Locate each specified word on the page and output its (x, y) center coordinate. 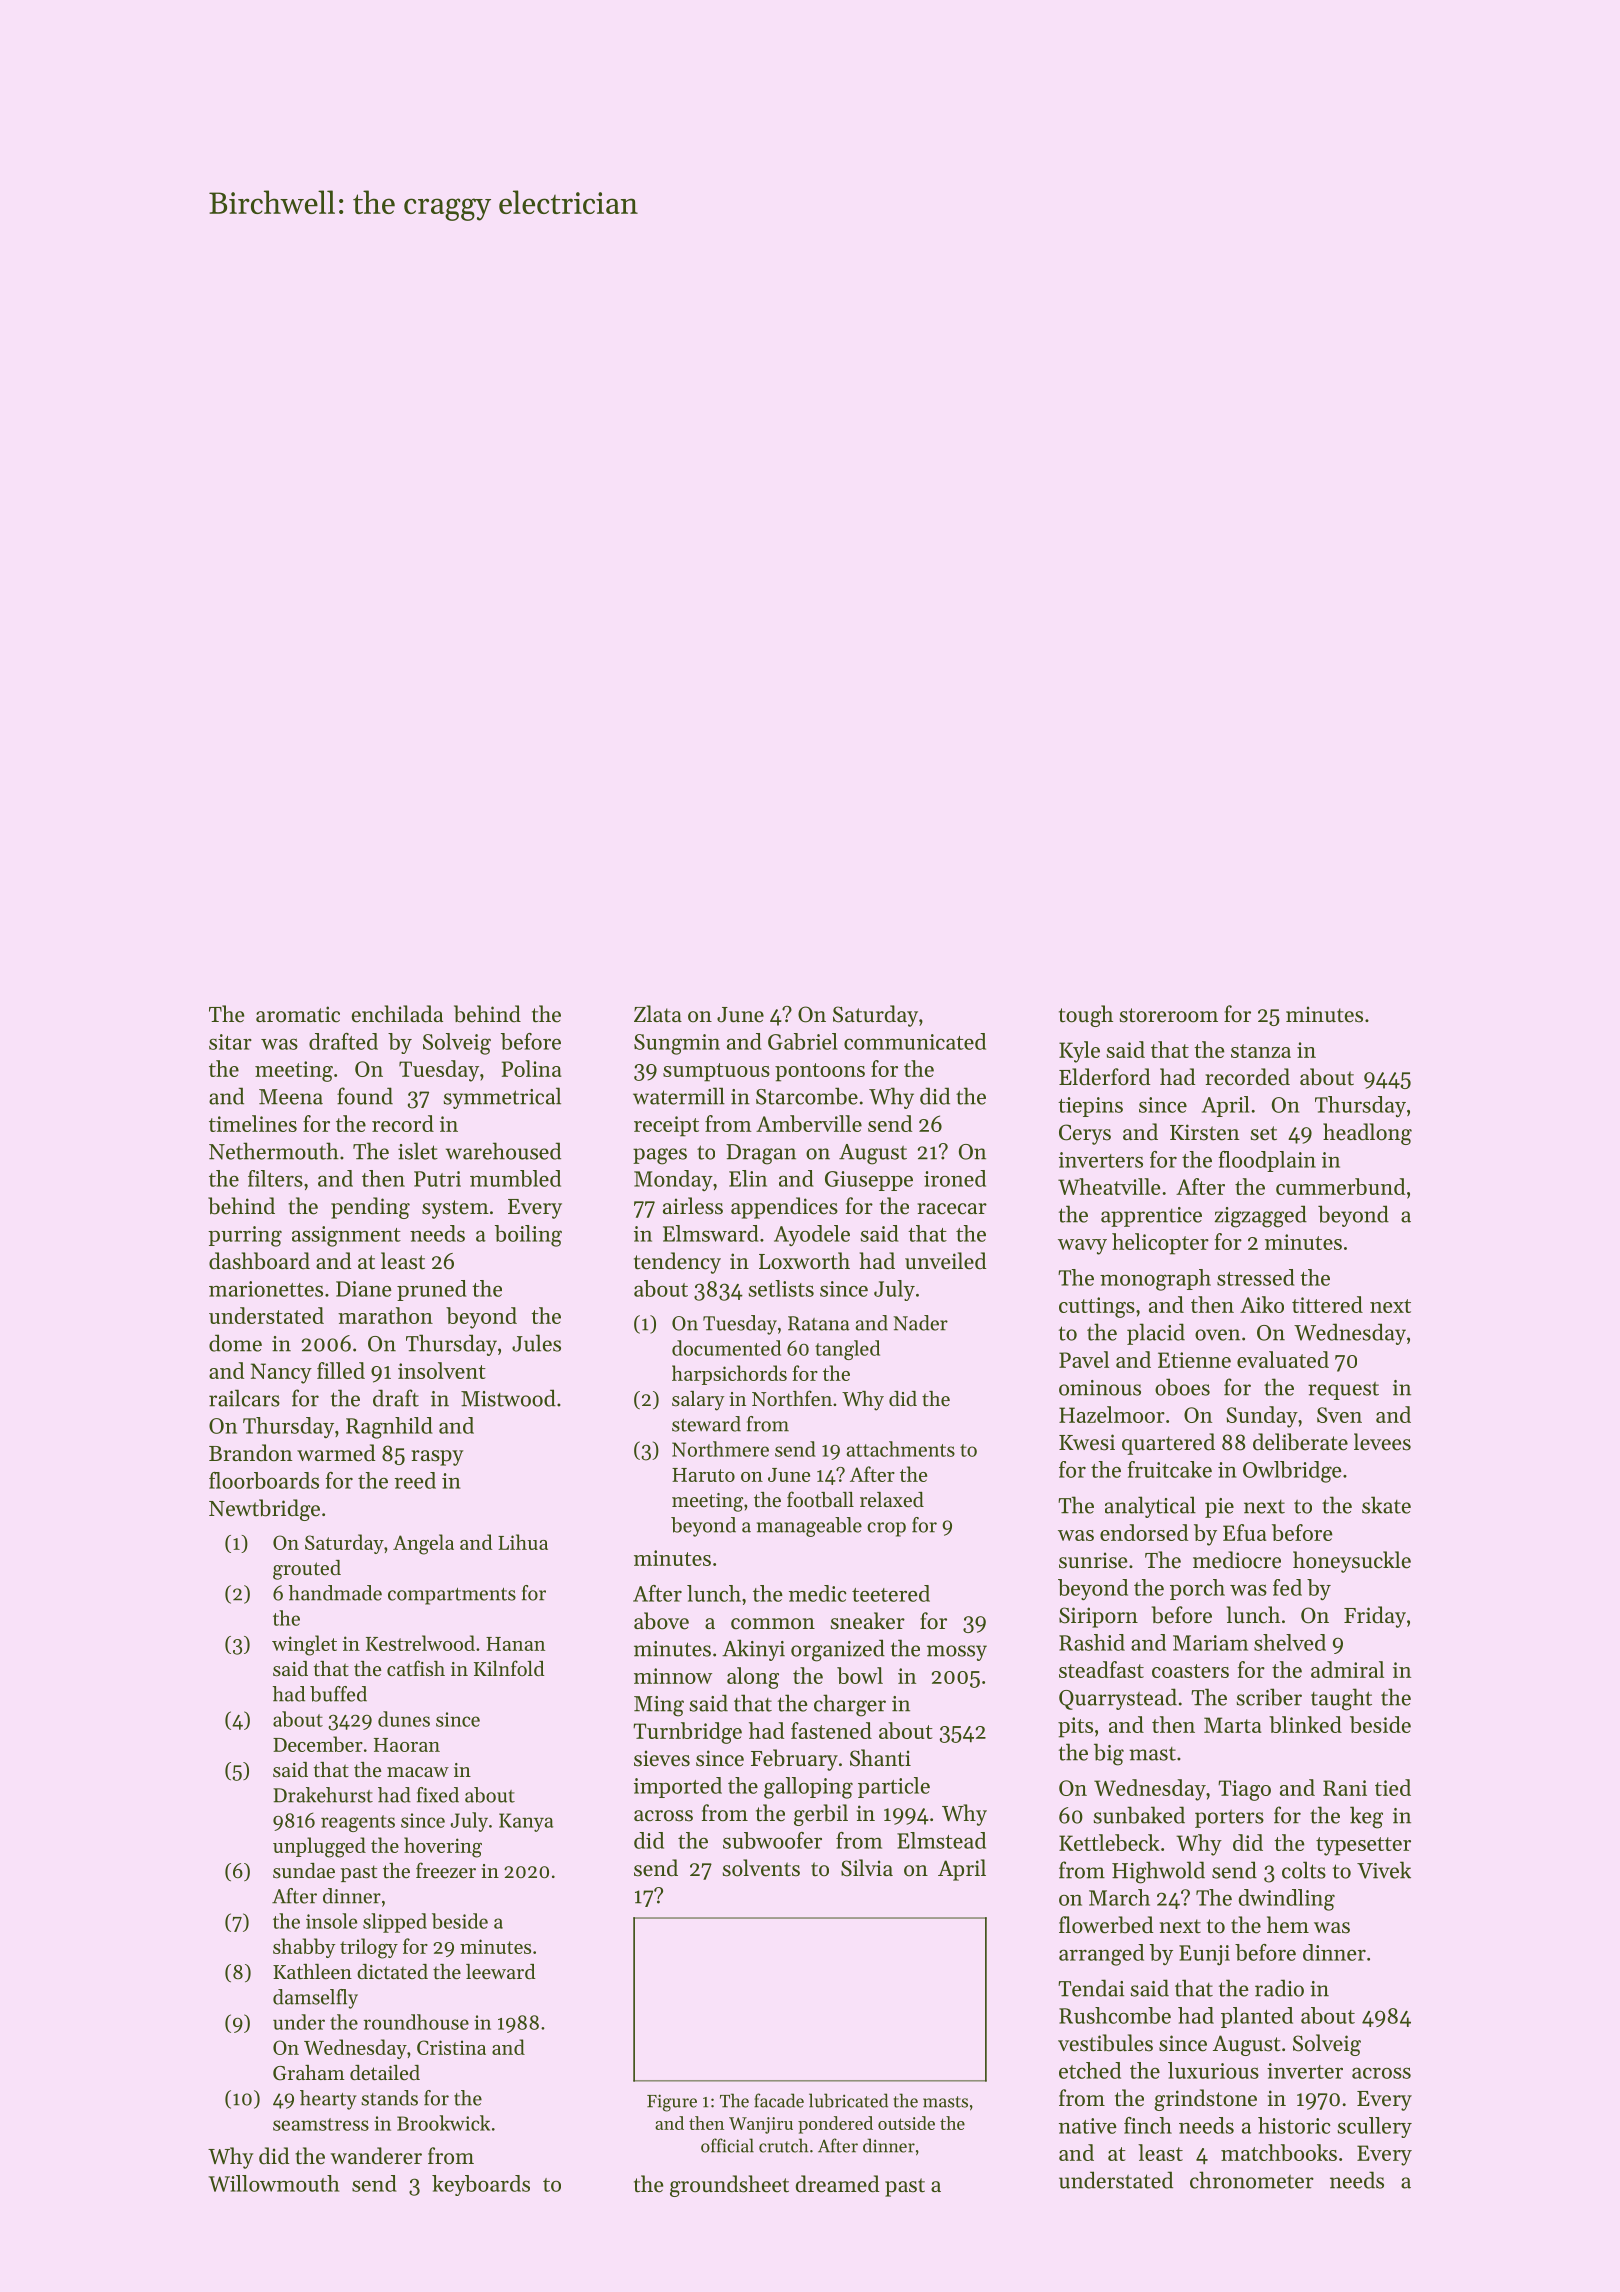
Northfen (792, 1398)
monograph (1155, 1280)
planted (1257, 2017)
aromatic (298, 1014)
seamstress (321, 2124)
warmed (336, 1453)
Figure (672, 2103)
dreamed (837, 2184)
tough (1086, 1016)
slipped (395, 1923)
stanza (1261, 1051)
